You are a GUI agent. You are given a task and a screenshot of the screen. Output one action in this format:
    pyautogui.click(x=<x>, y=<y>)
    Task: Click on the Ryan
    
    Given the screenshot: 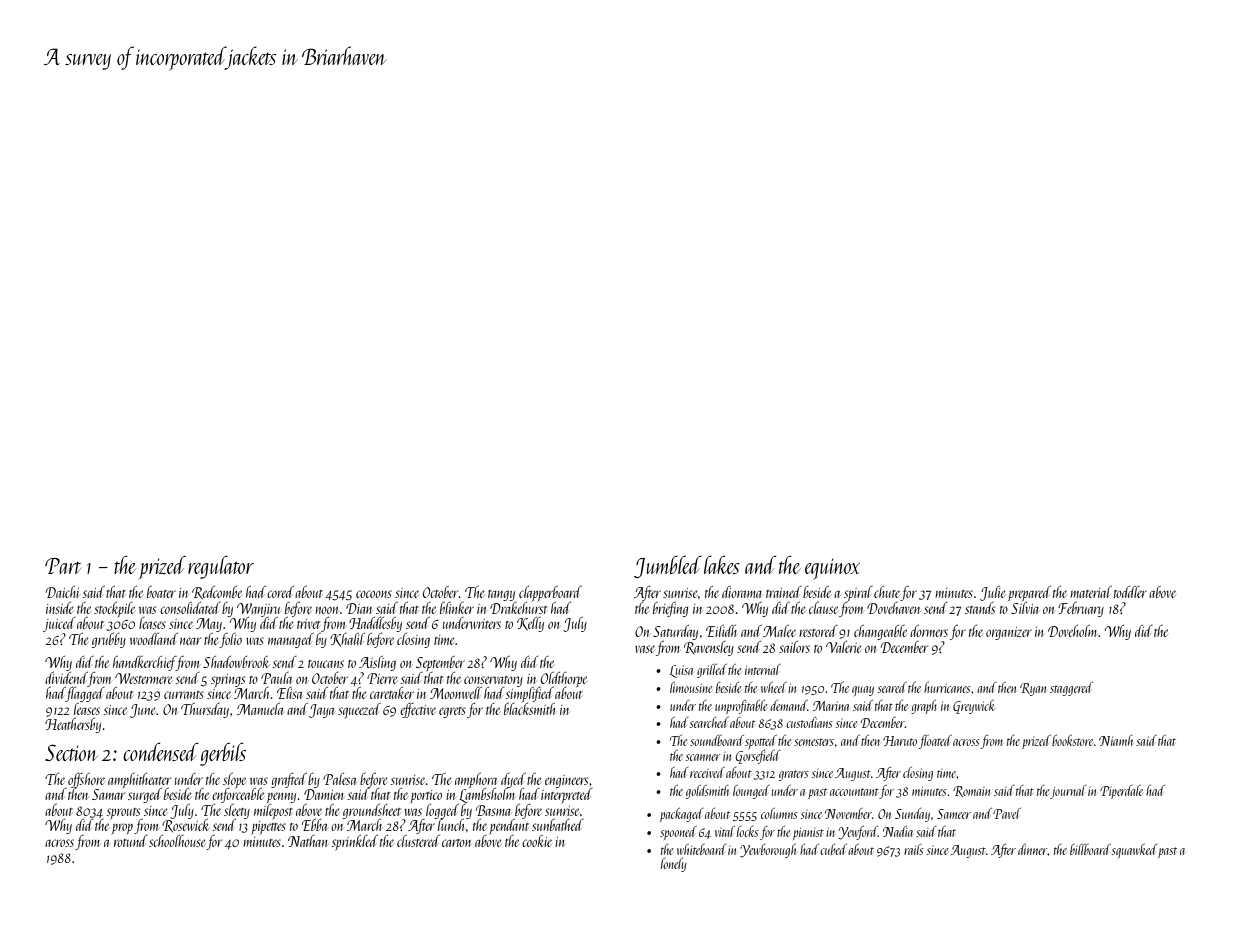 What is the action you would take?
    pyautogui.click(x=1033, y=689)
